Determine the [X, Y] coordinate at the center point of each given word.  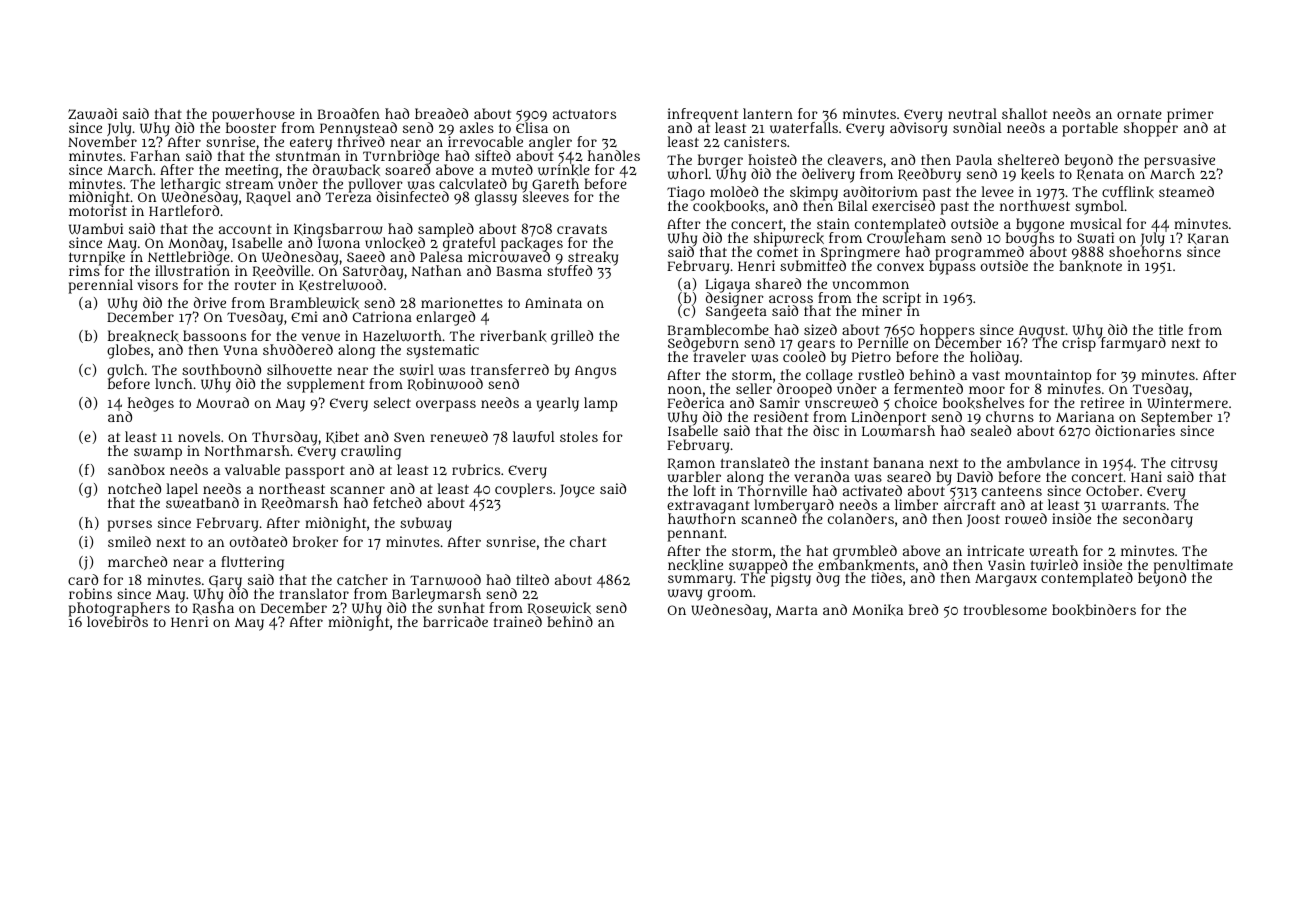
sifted [493, 155]
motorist [98, 211]
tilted [532, 579]
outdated [258, 541]
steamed [1186, 191]
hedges [150, 404]
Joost [983, 520]
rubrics [476, 469]
